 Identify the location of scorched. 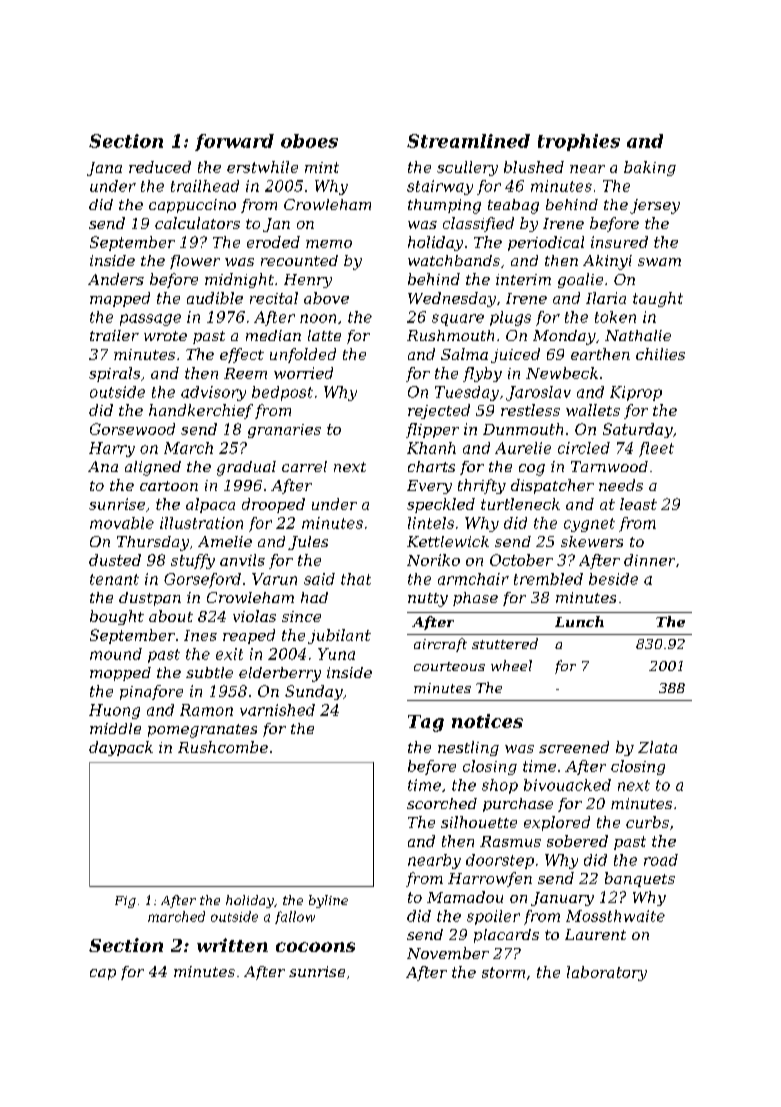
(442, 803).
